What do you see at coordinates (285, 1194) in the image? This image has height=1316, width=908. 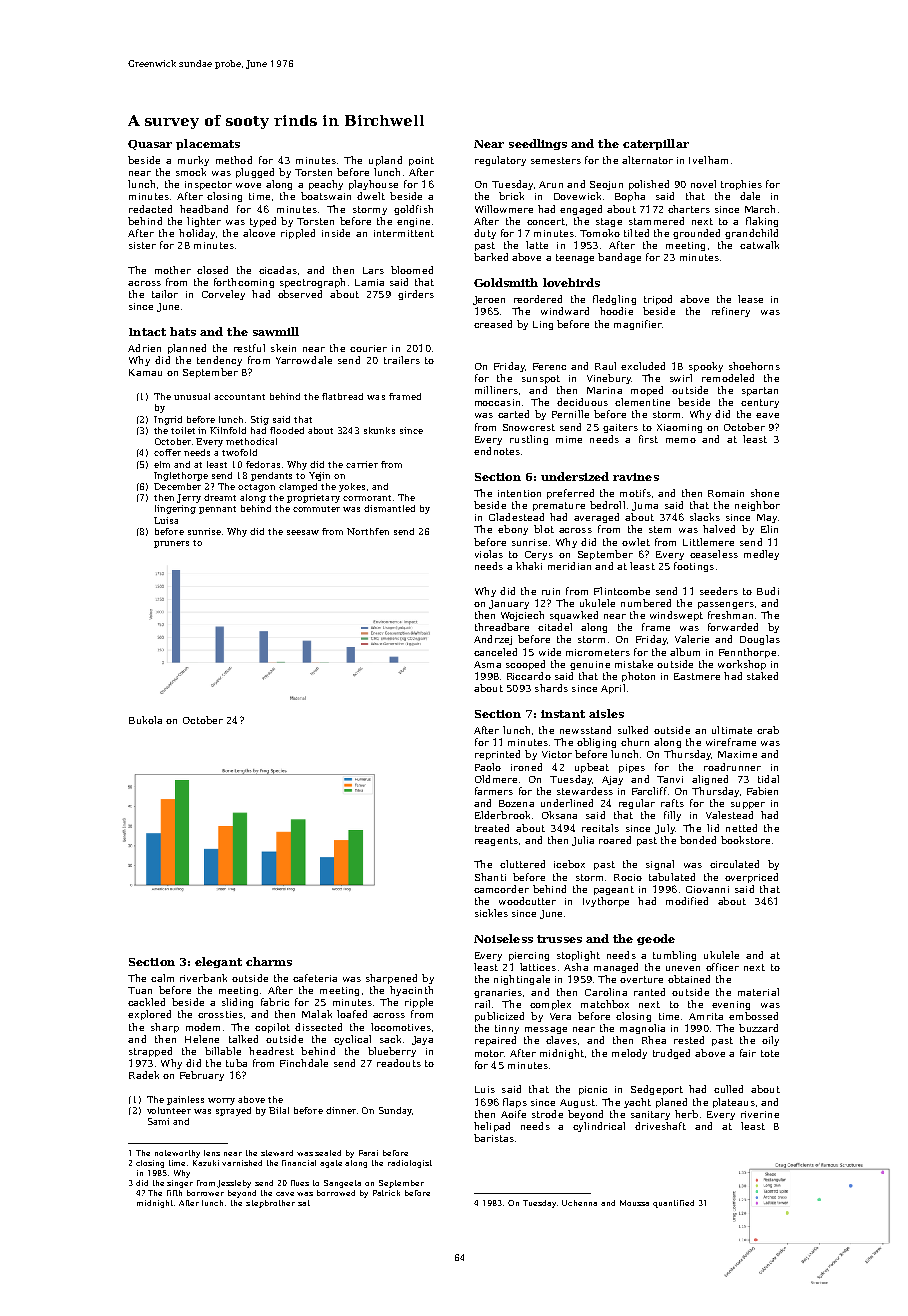 I see `cave` at bounding box center [285, 1194].
